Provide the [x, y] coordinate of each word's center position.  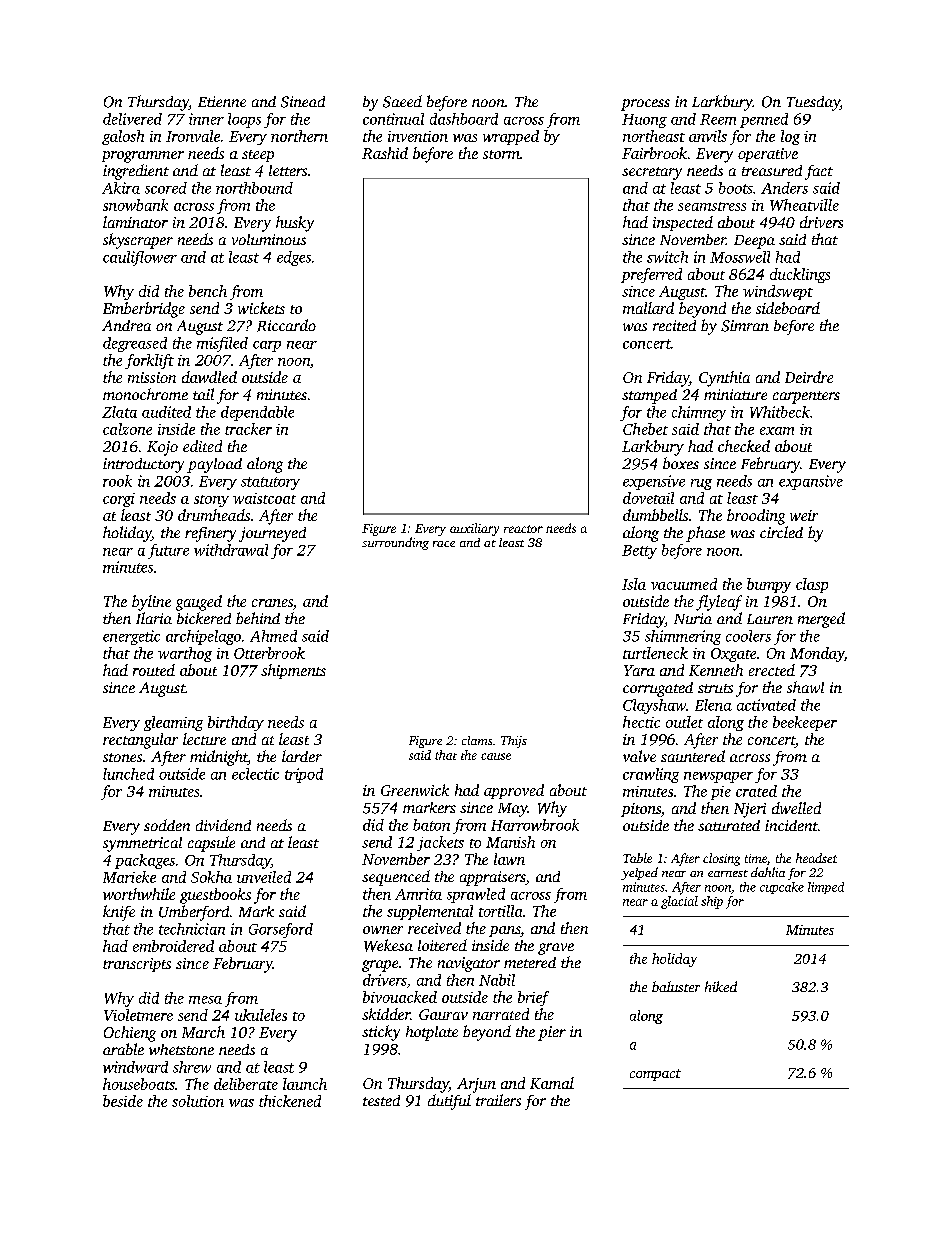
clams [477, 740]
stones [122, 757]
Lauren [770, 619]
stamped [649, 396]
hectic [641, 722]
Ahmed [273, 636]
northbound [254, 188]
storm [501, 154]
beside [123, 1101]
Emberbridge [144, 310]
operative [768, 155]
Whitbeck [780, 412]
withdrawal [231, 550]
